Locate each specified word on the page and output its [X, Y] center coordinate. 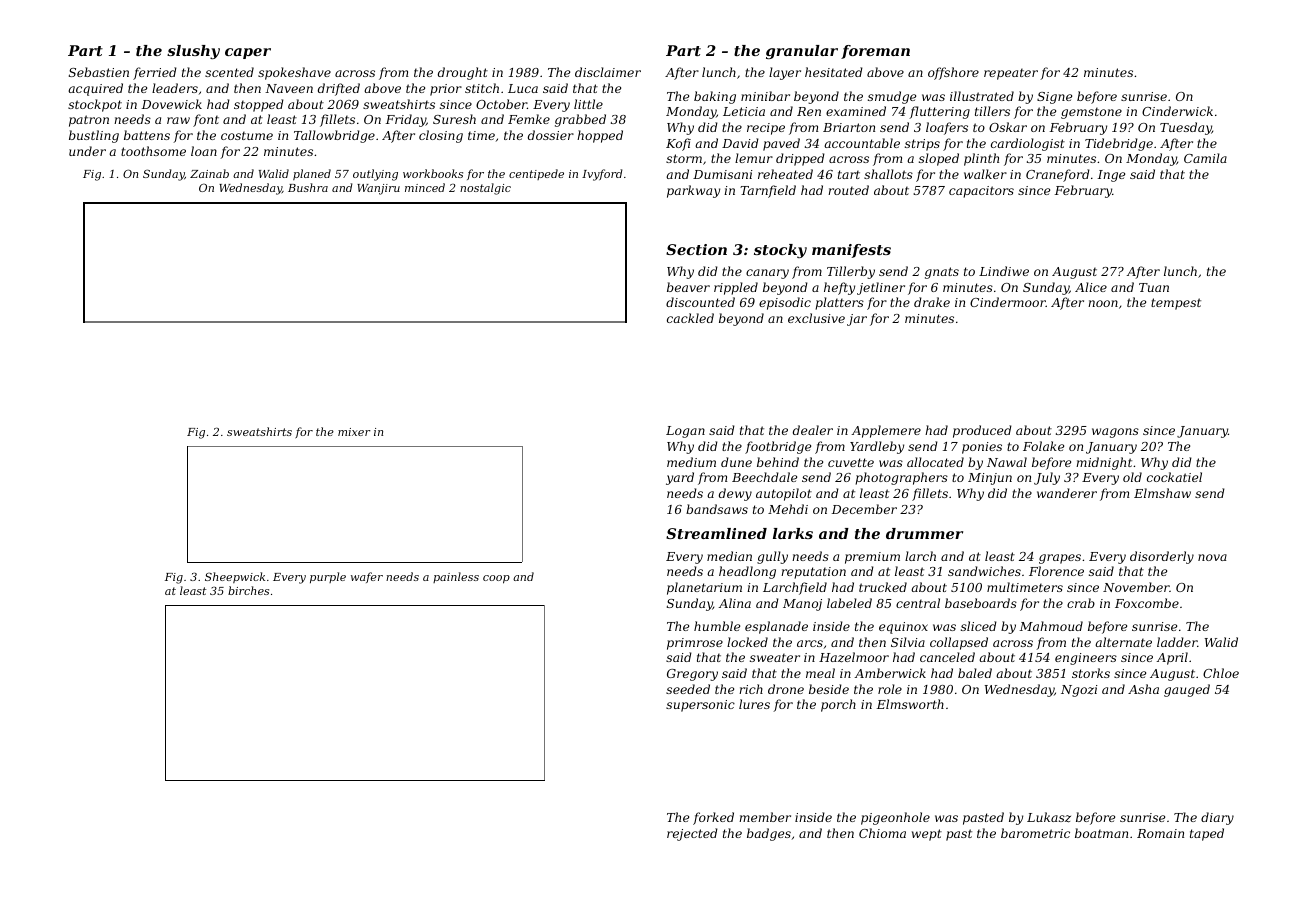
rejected [692, 834]
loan [204, 151]
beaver [688, 287]
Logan [685, 432]
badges [769, 834]
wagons [1115, 433]
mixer [354, 432]
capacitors [981, 192]
